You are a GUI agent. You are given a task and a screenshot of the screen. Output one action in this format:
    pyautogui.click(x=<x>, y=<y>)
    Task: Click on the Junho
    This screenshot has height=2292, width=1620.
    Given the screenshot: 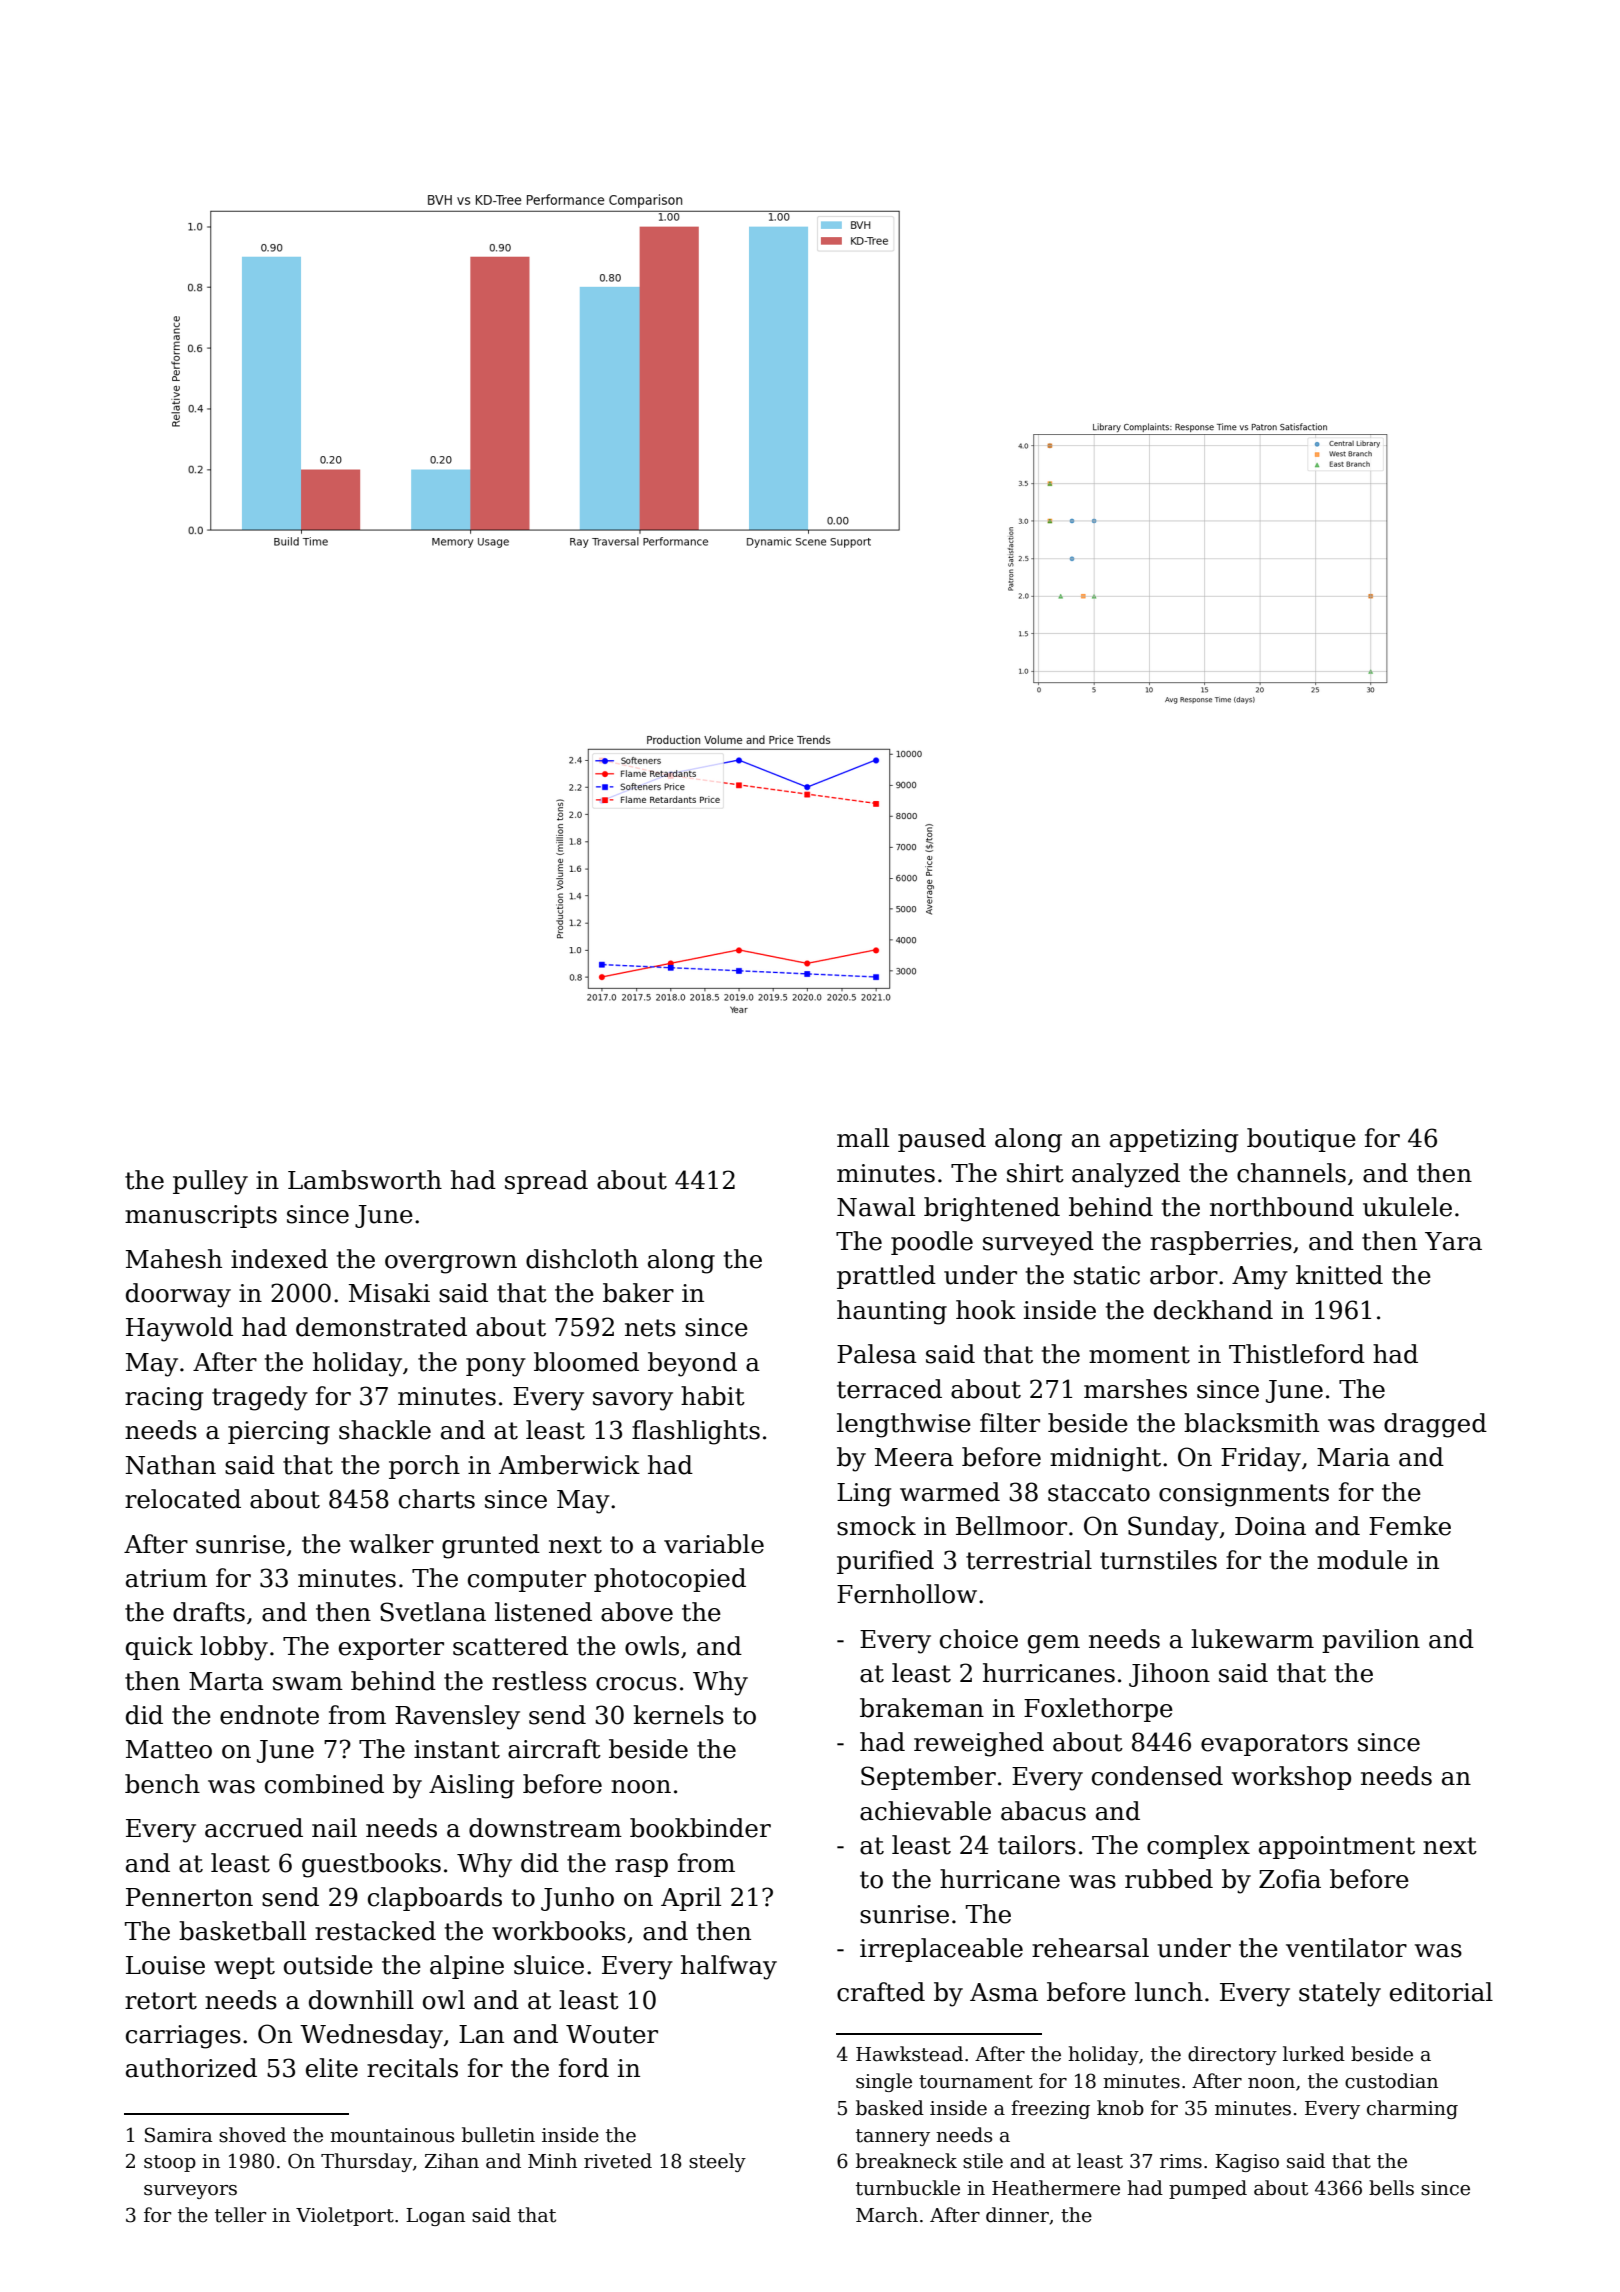 What is the action you would take?
    pyautogui.click(x=577, y=1899)
